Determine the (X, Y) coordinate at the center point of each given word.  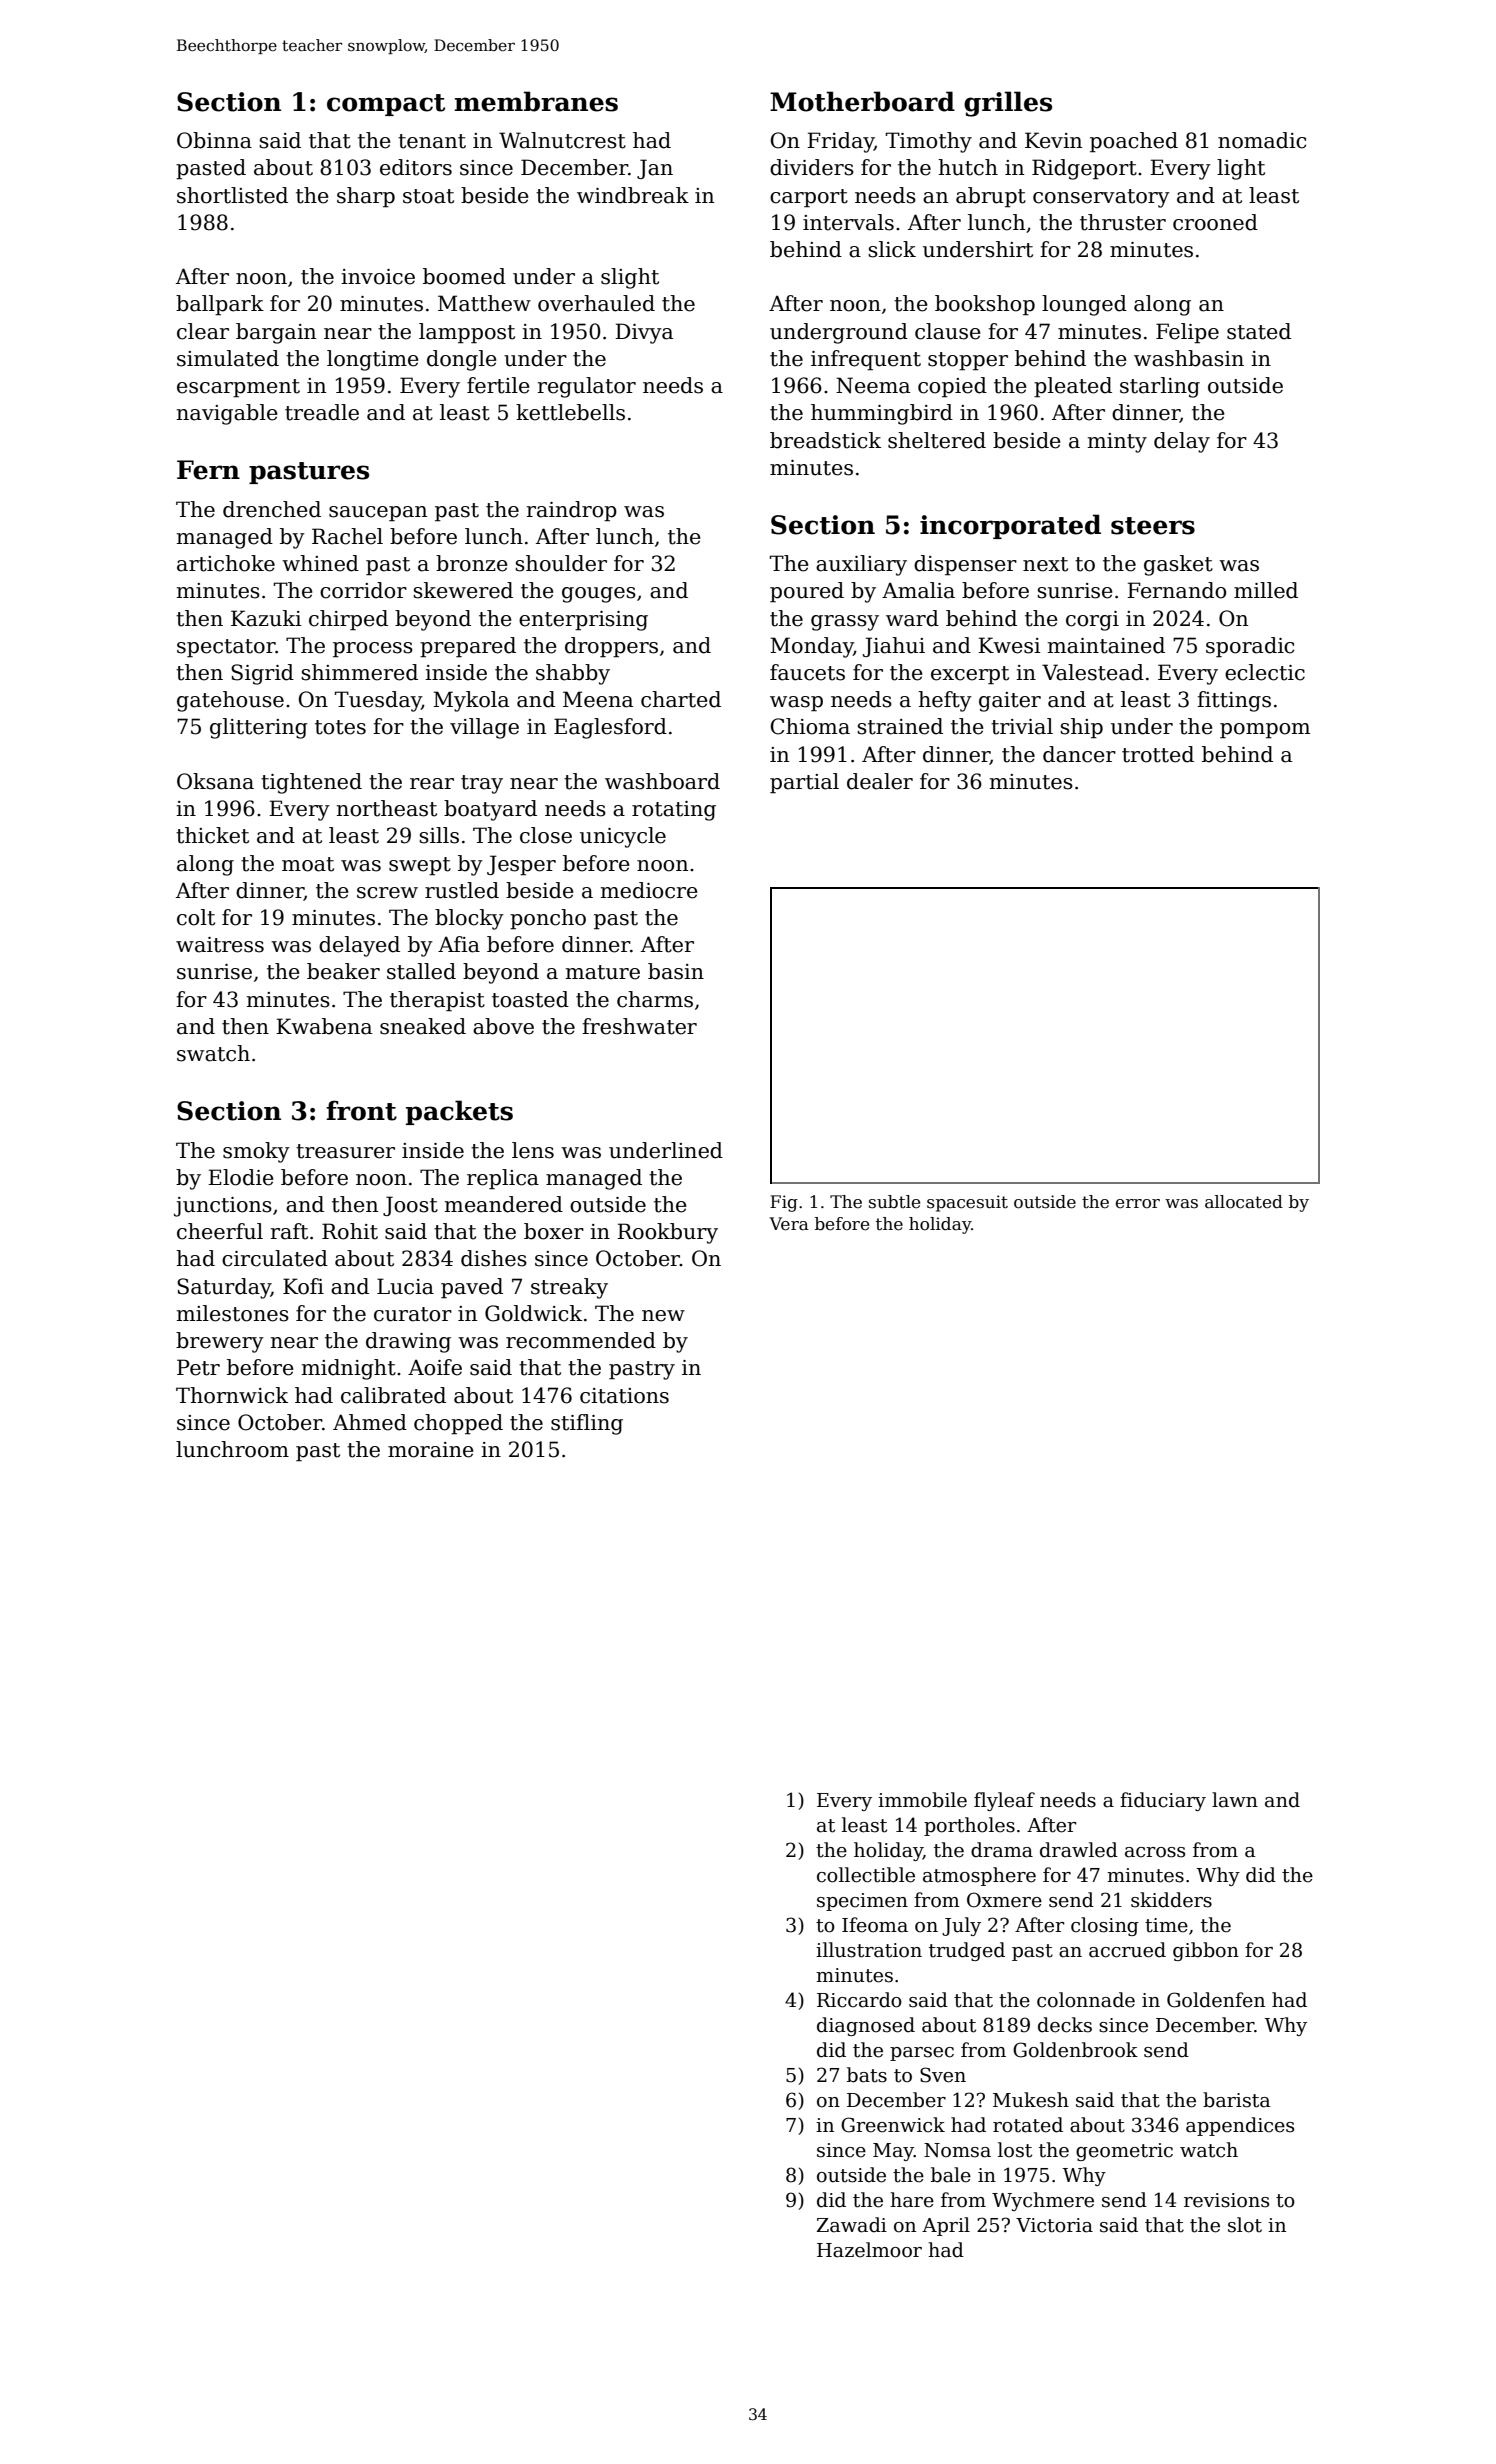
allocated (1244, 1202)
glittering (259, 728)
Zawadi (852, 2225)
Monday (811, 647)
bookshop (985, 305)
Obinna (214, 140)
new (663, 1316)
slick (892, 249)
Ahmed (370, 1422)
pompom (1265, 731)
